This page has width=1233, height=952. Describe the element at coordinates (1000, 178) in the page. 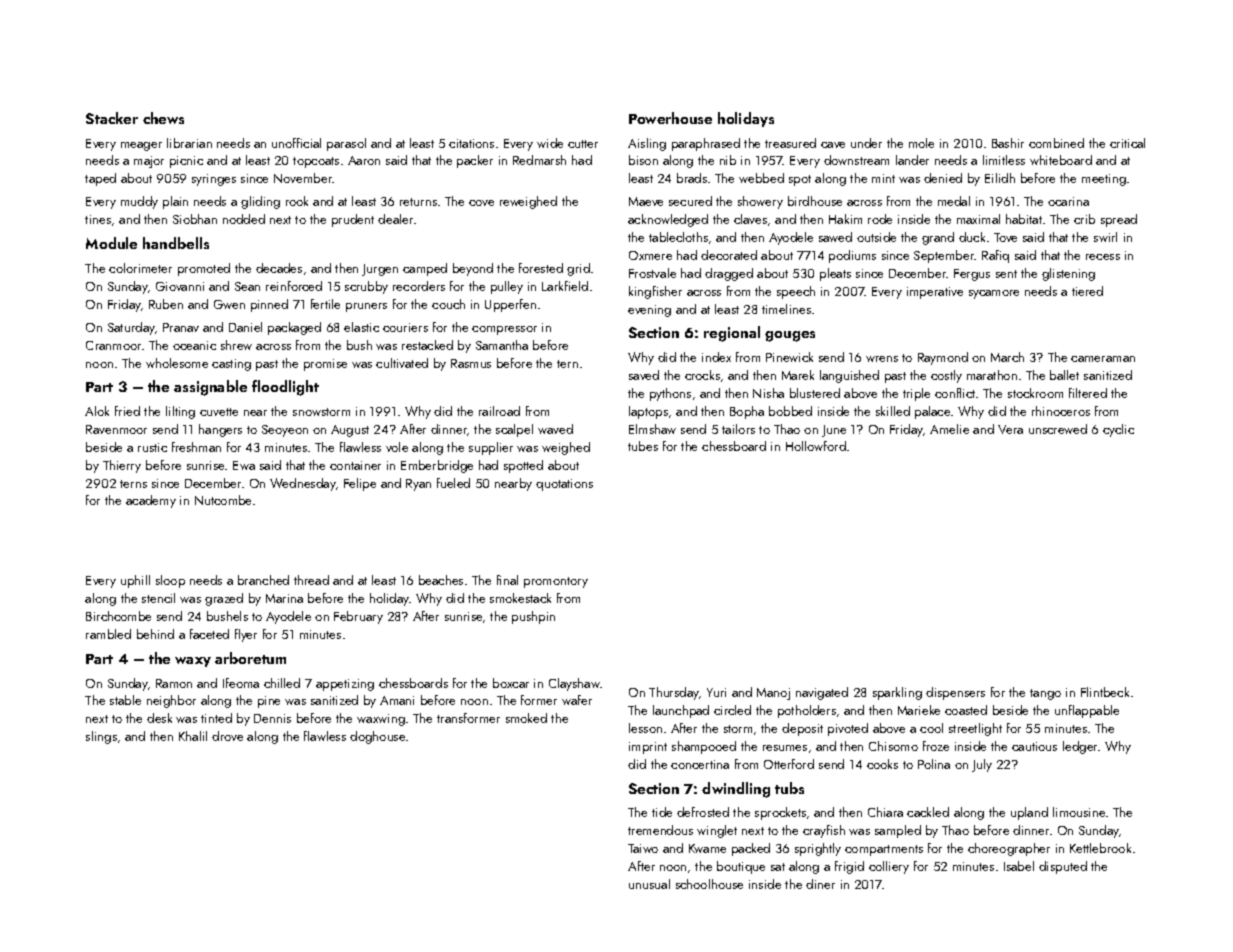

I see `Eilidh` at that location.
